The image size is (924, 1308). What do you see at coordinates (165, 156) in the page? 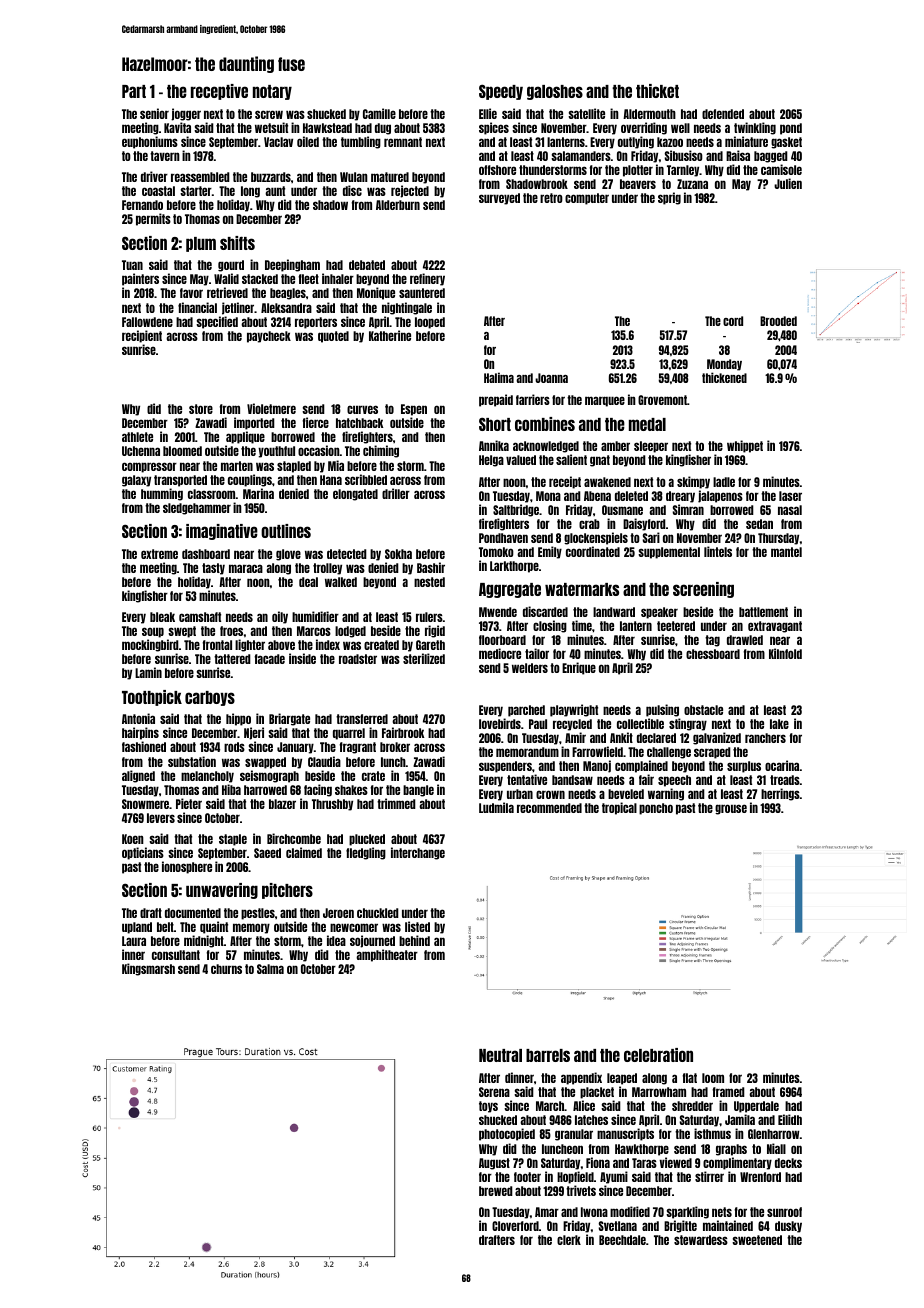
I see `tavern` at bounding box center [165, 156].
